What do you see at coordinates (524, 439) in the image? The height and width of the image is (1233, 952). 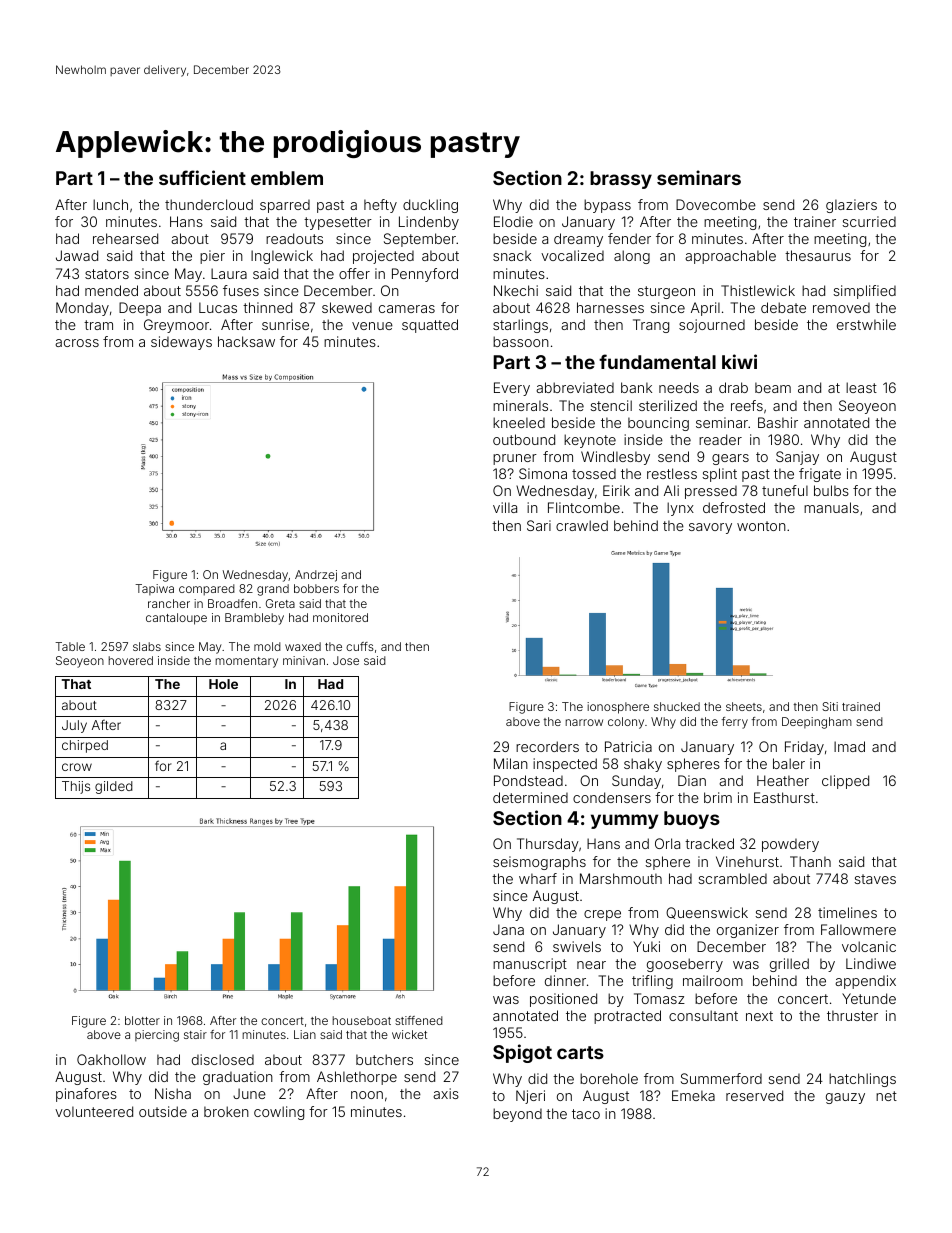 I see `outbound` at bounding box center [524, 439].
